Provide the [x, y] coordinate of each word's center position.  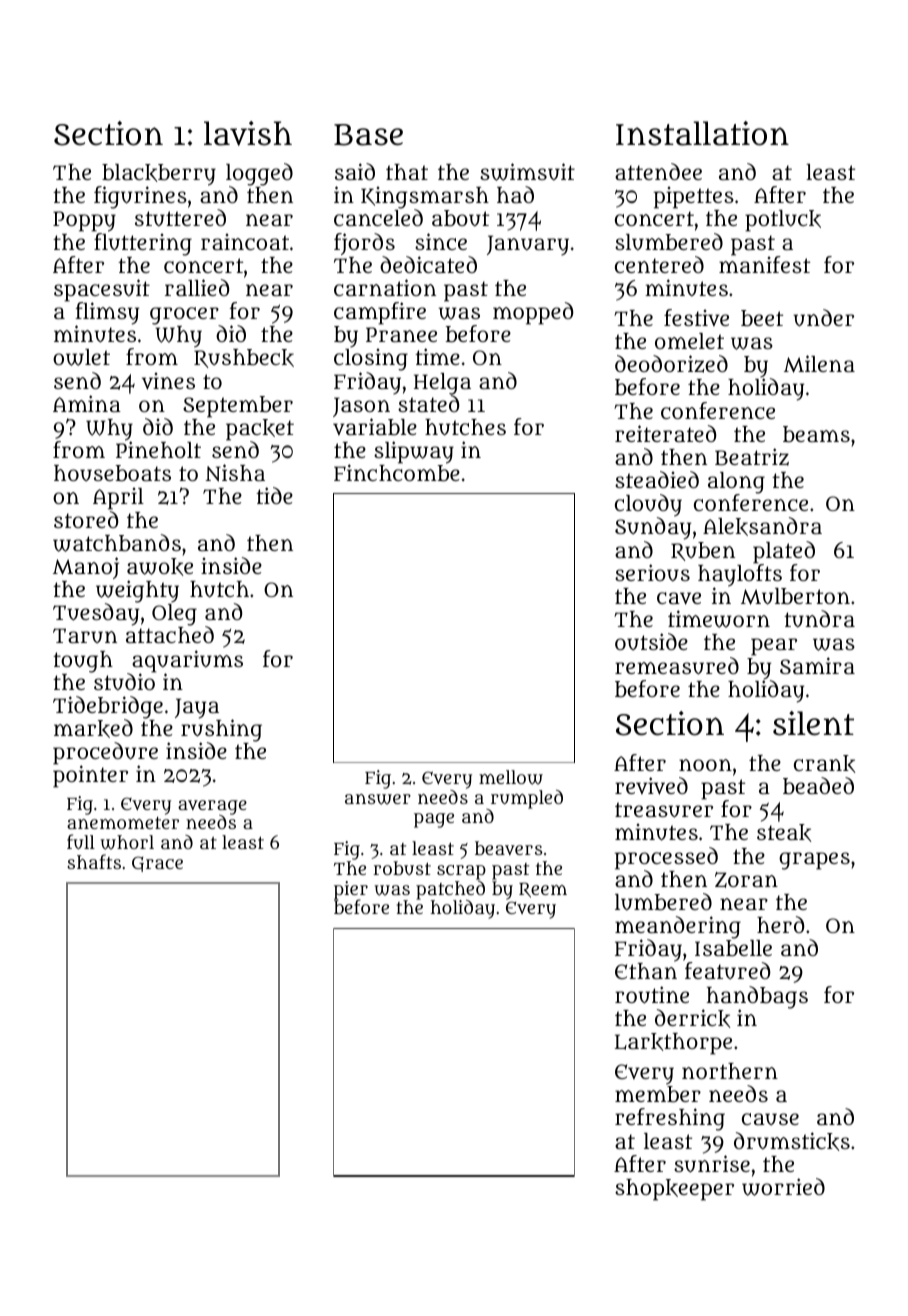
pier [351, 890]
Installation [702, 133]
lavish [248, 133]
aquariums [187, 661]
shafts [94, 861]
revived [651, 786]
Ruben [703, 551]
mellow [511, 777]
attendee [658, 171]
